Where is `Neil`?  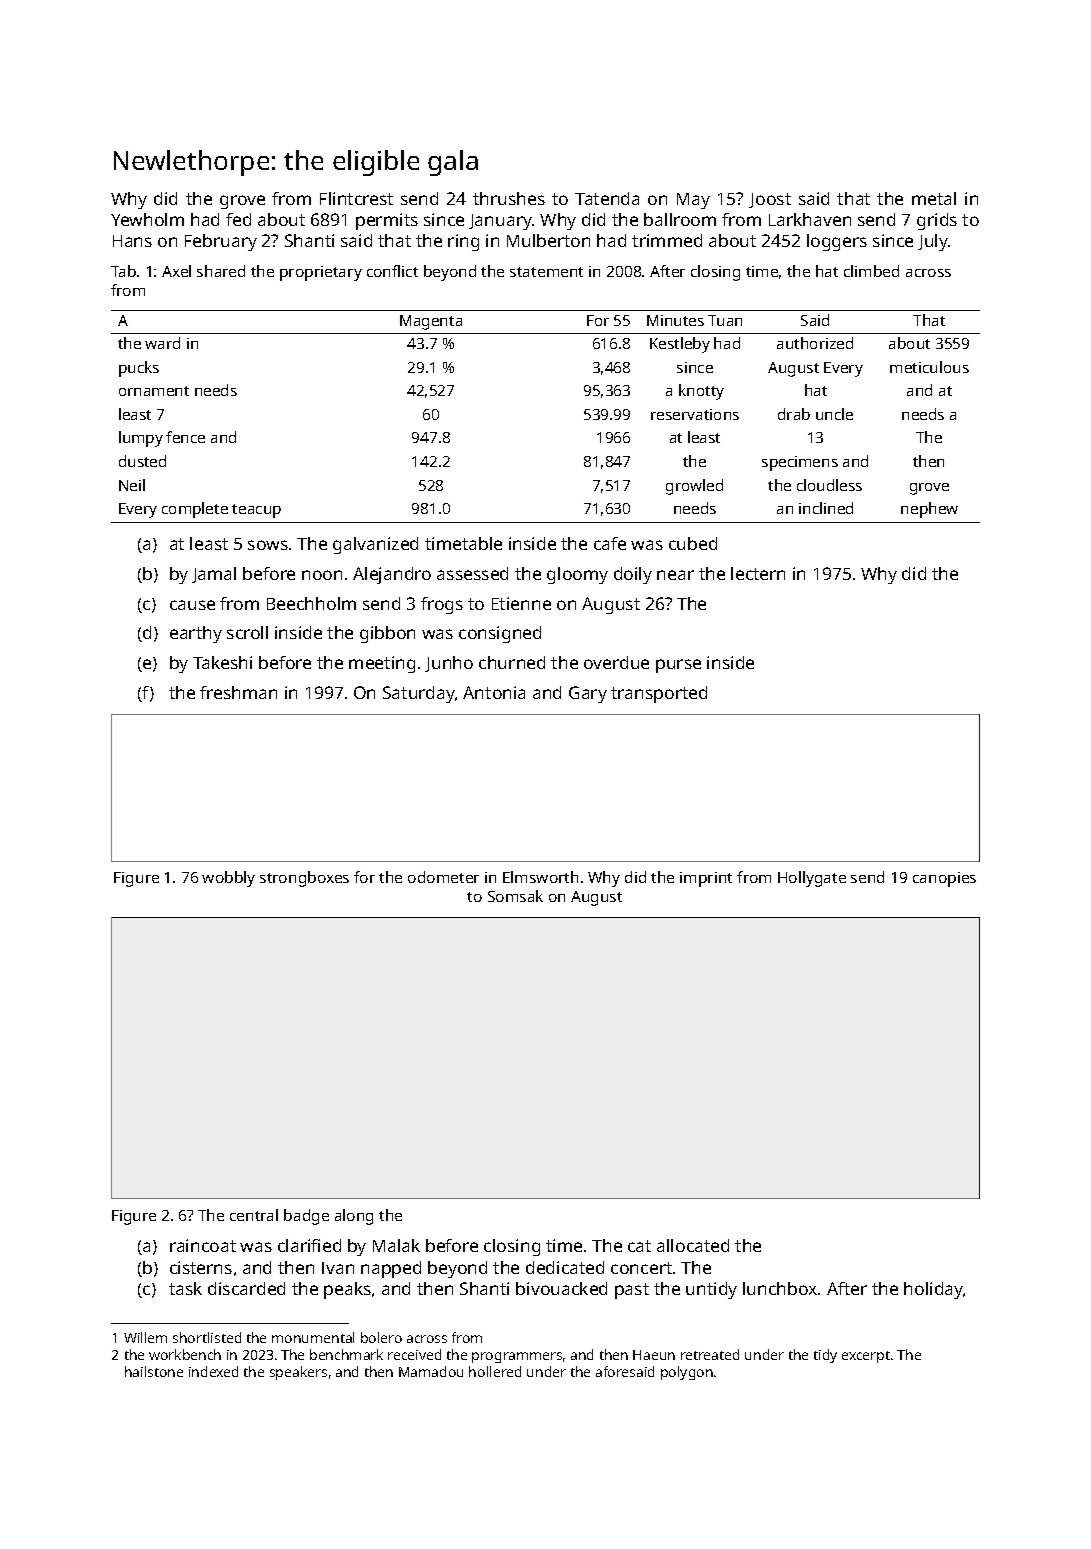
Neil is located at coordinates (132, 485).
